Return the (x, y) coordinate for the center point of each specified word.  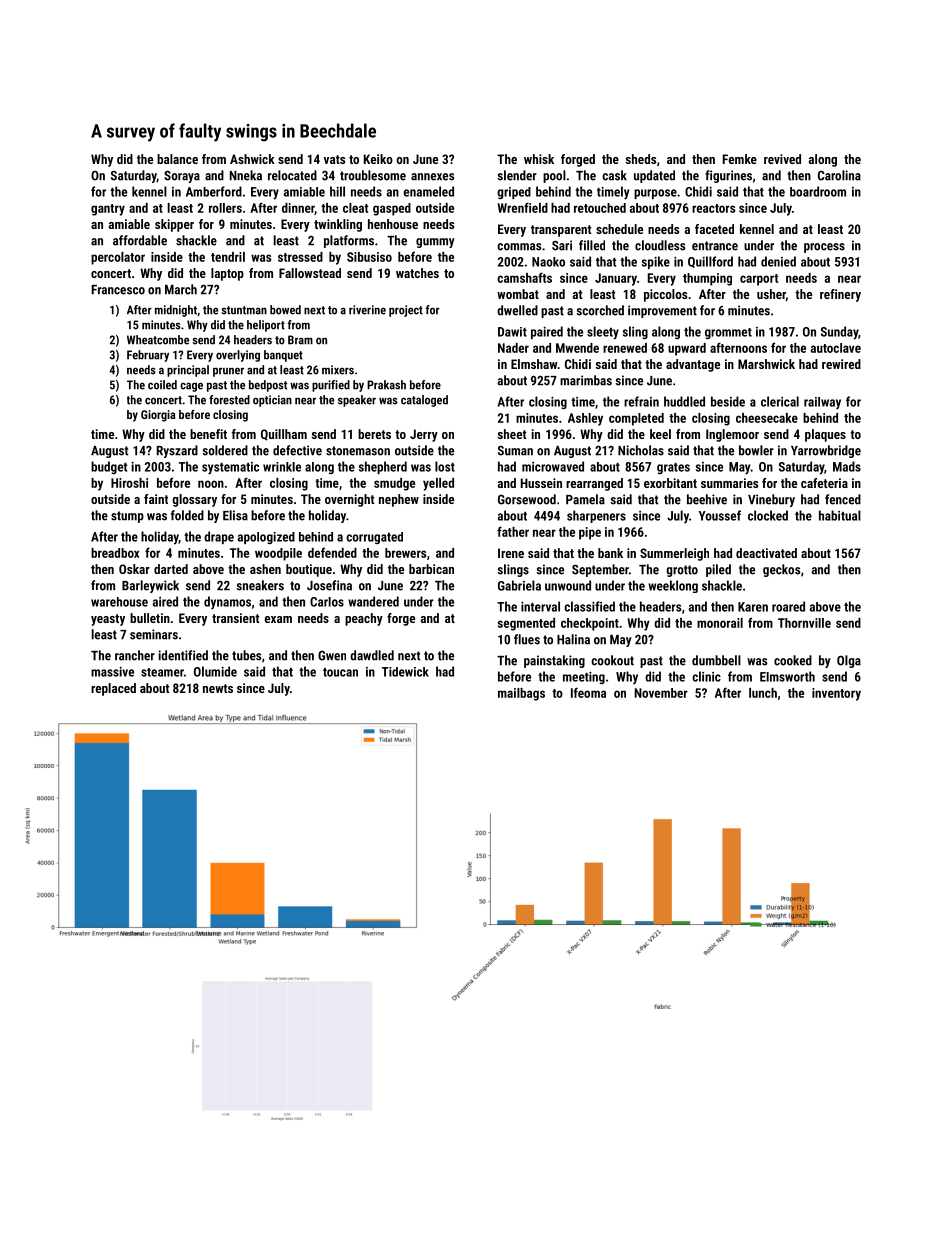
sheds (641, 159)
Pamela (585, 499)
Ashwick (252, 159)
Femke (740, 159)
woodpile (278, 554)
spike (656, 262)
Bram (300, 340)
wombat (518, 294)
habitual (840, 515)
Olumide (215, 671)
